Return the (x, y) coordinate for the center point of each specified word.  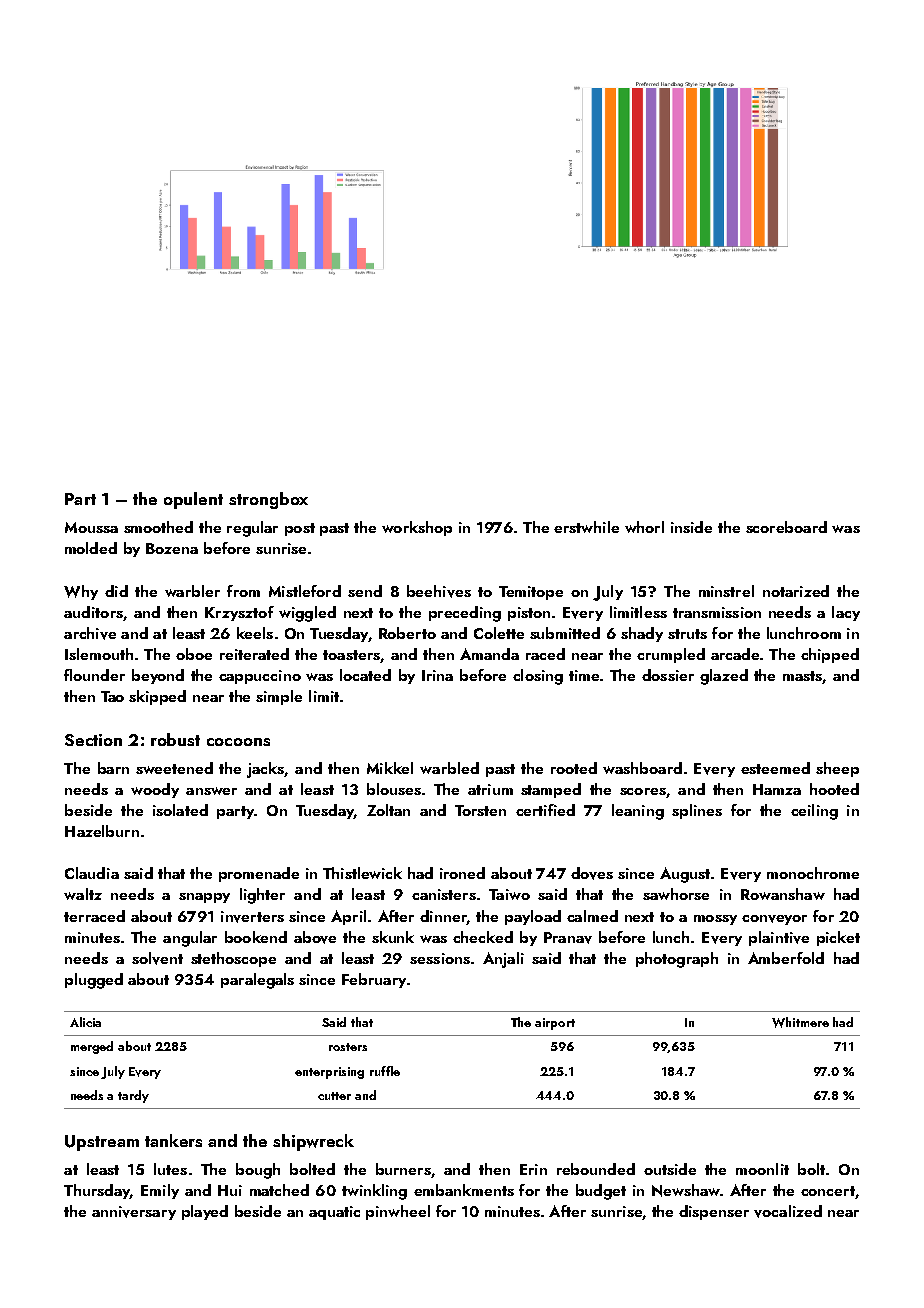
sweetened (174, 768)
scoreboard (786, 527)
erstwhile (586, 527)
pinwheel (398, 1212)
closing (538, 677)
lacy (846, 613)
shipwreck (313, 1142)
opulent (193, 500)
